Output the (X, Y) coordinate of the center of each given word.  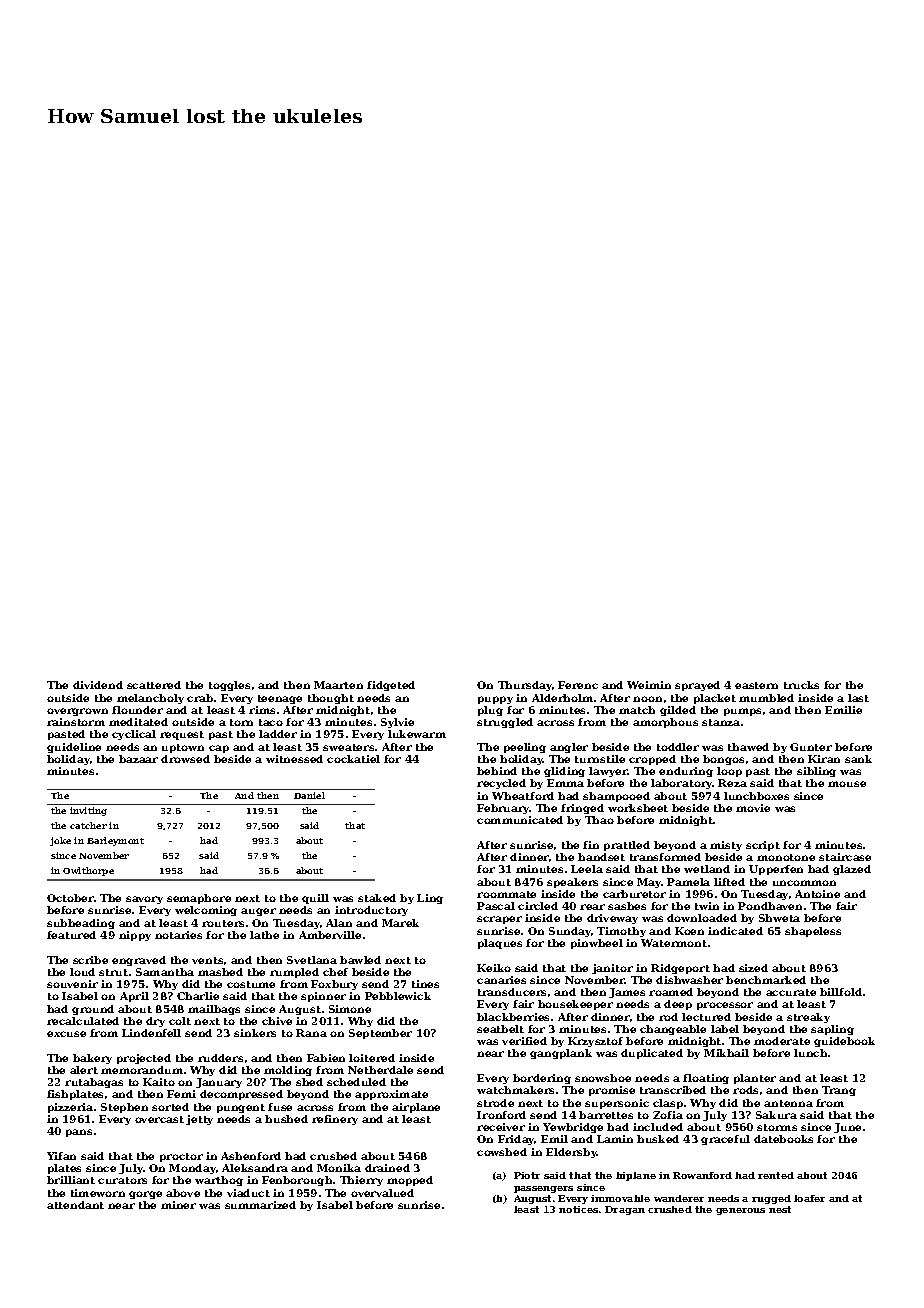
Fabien (326, 1058)
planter (755, 1079)
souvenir (72, 984)
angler (569, 748)
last (858, 698)
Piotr (527, 1175)
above (183, 1193)
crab (200, 698)
